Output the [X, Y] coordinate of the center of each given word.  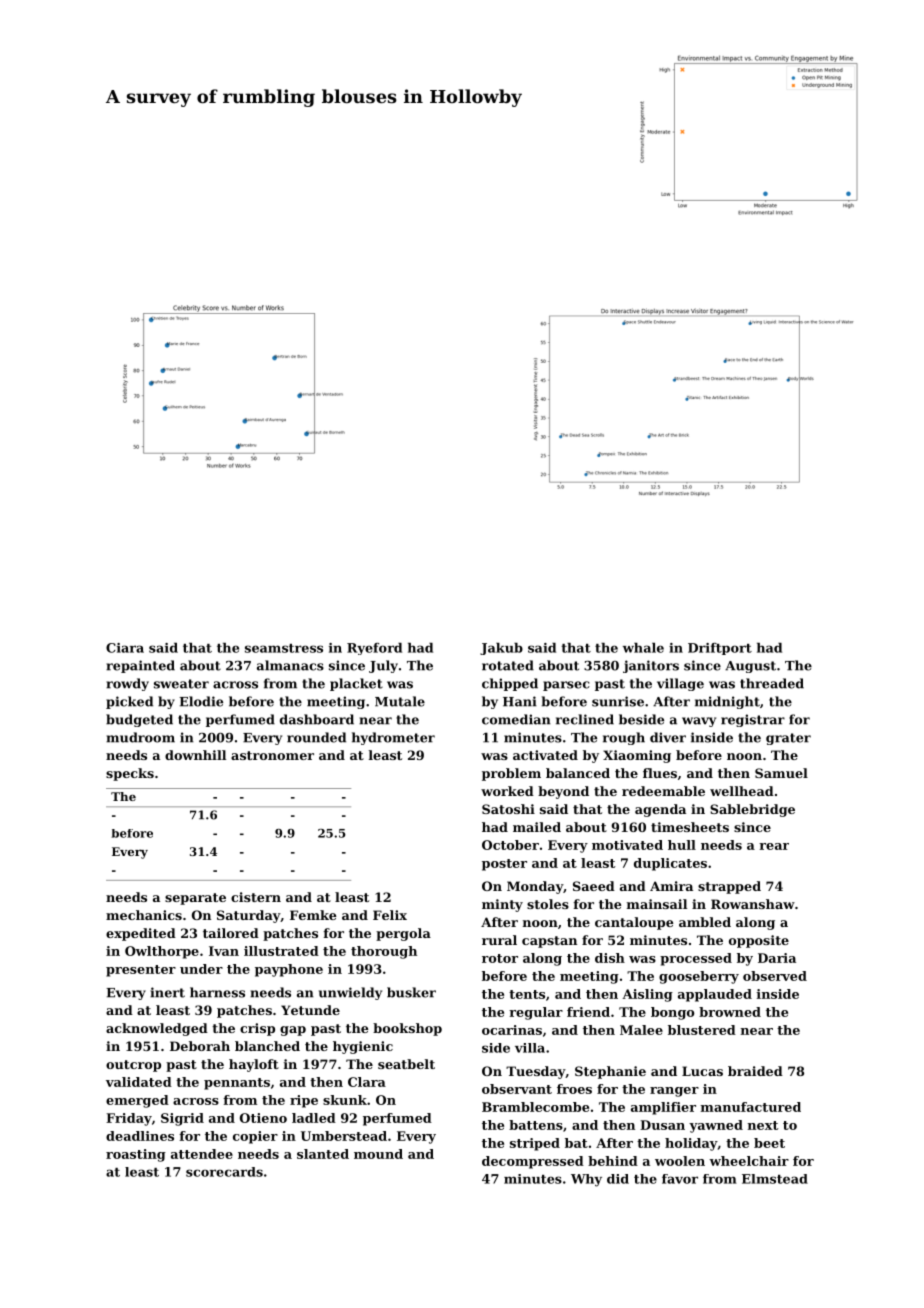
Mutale [400, 701]
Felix [390, 915]
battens [536, 1125]
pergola [403, 934]
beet [769, 1143]
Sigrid [182, 1119]
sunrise [618, 701]
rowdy [127, 684]
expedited [141, 934]
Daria [777, 958]
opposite [759, 941]
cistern [256, 897]
